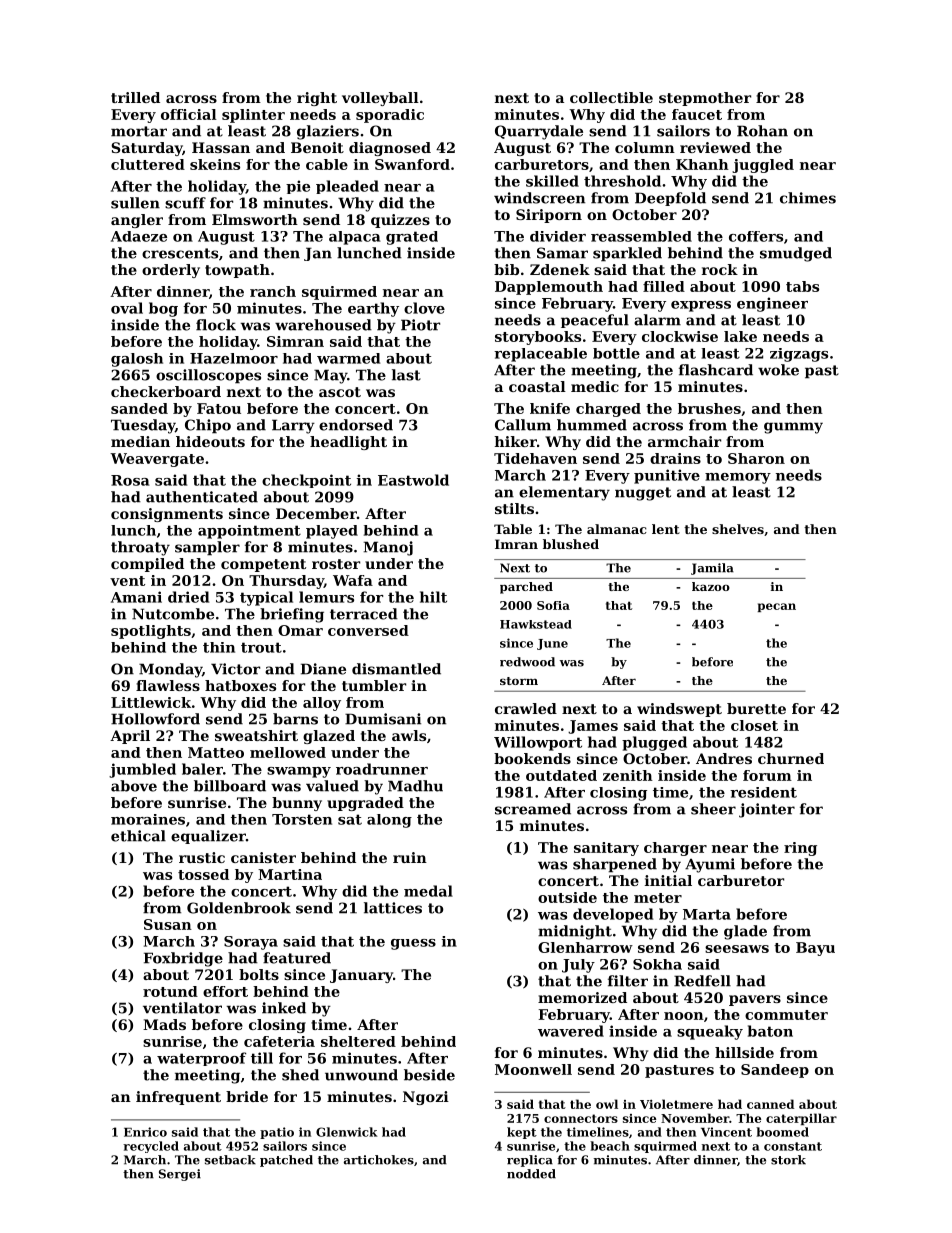 This image has width=952, height=1233. I want to click on lattices, so click(393, 908).
